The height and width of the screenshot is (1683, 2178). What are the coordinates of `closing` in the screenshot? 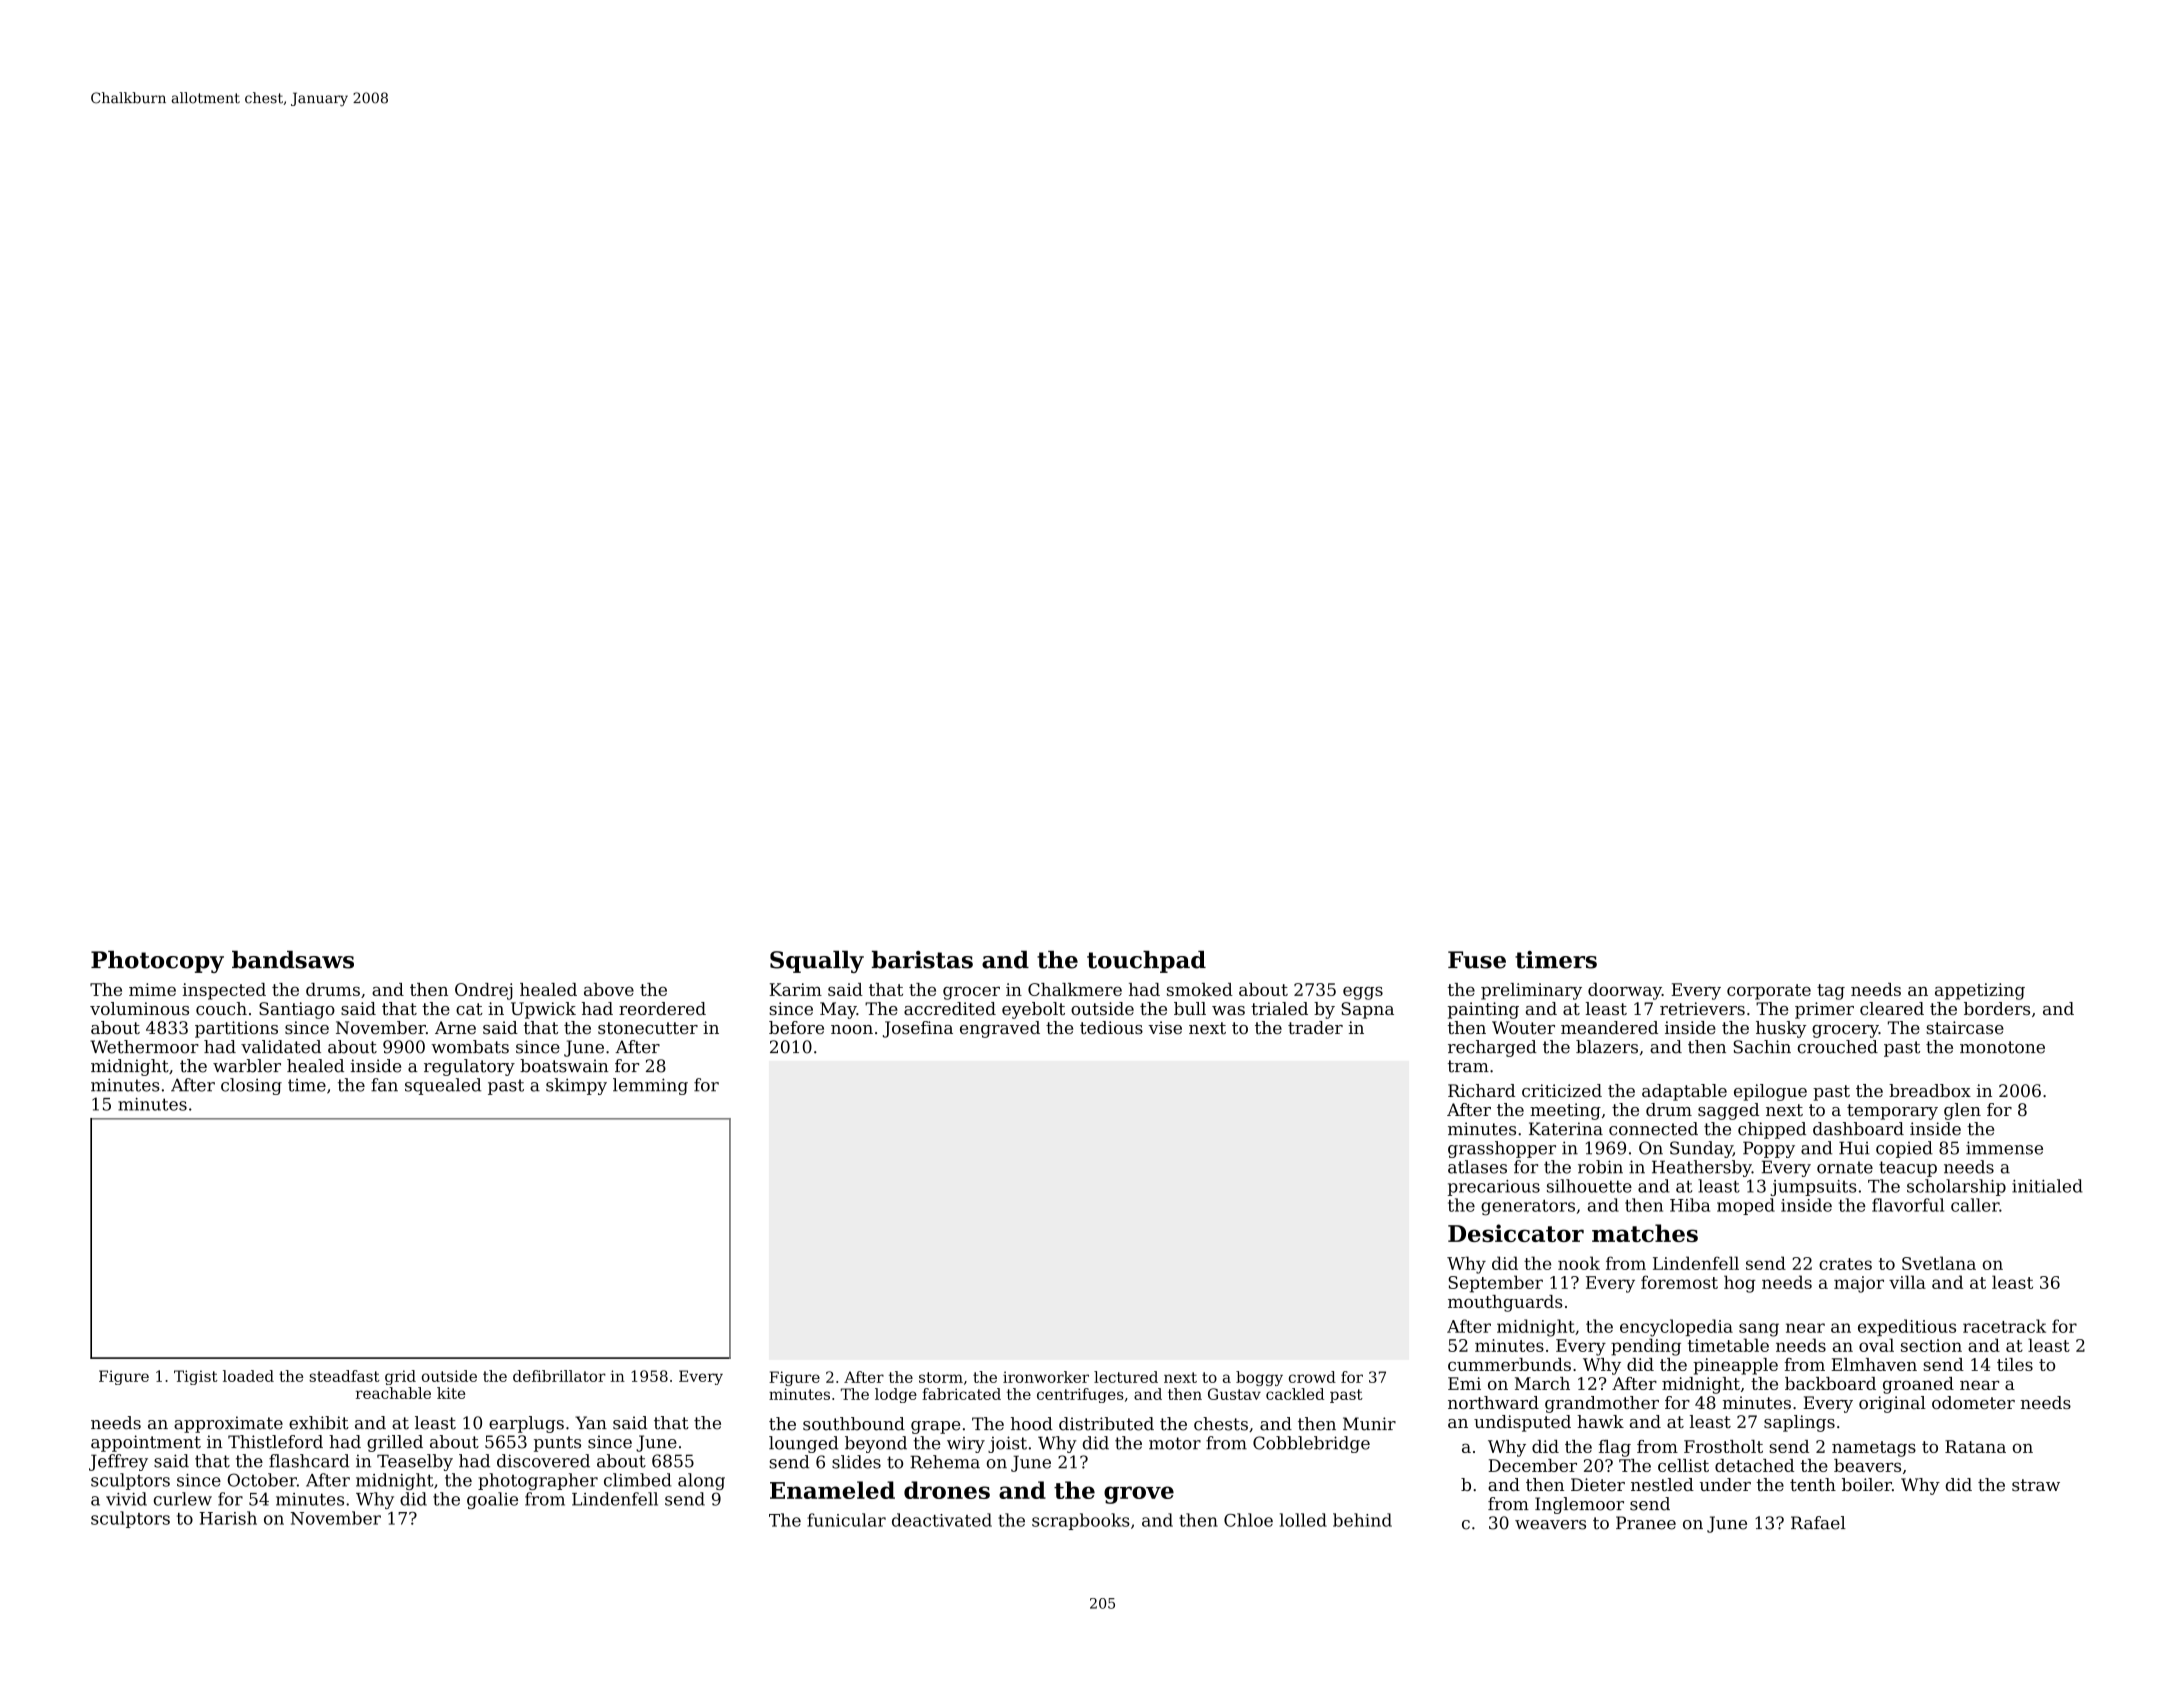 It's located at (251, 1086).
